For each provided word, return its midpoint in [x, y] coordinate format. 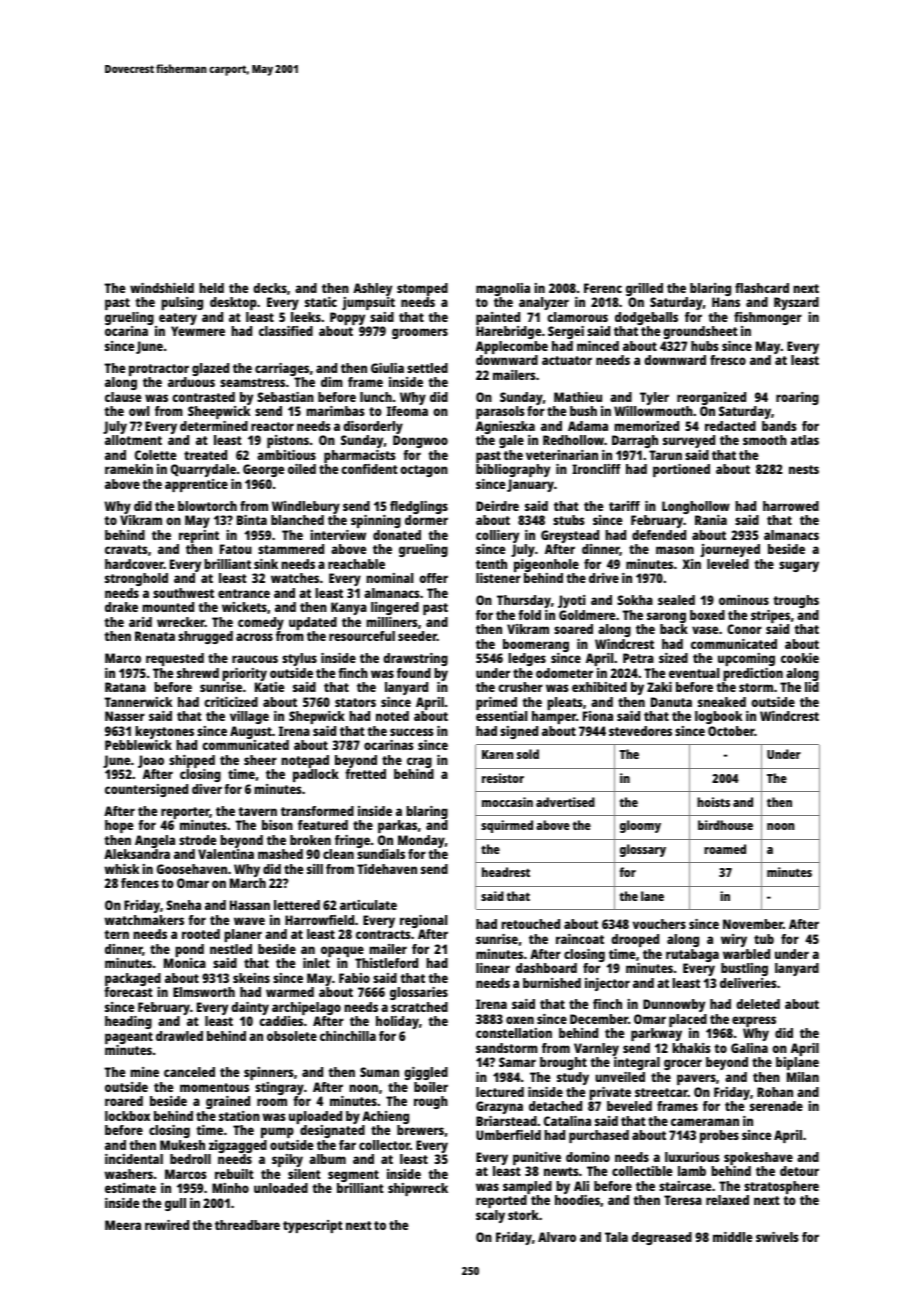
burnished [552, 983]
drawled [179, 1036]
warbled [746, 954]
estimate [130, 1188]
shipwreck [418, 1189]
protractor [159, 370]
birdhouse [725, 825]
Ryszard [796, 303]
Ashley [372, 289]
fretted [365, 774]
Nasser [125, 716]
